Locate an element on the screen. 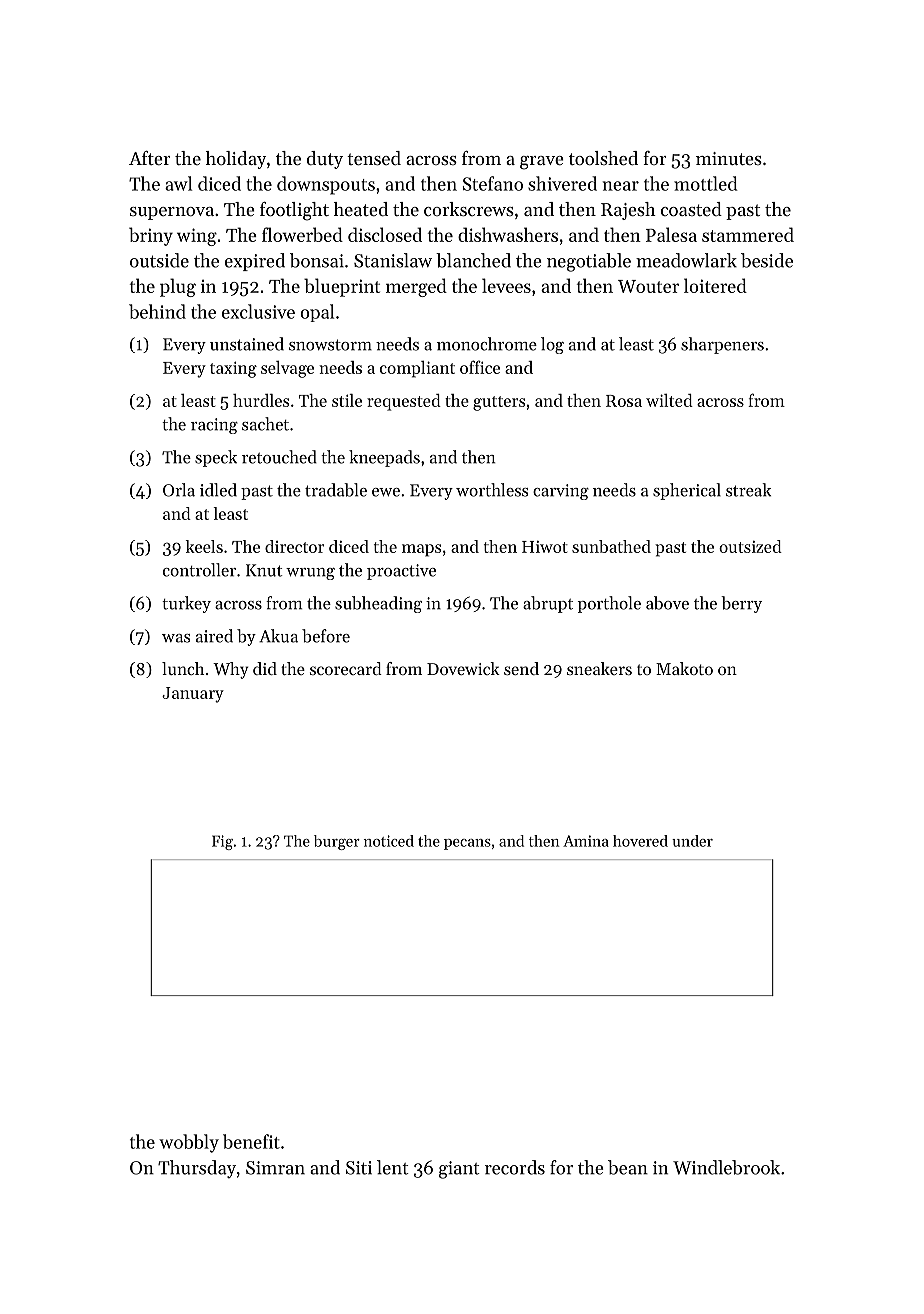 This screenshot has width=924, height=1314. Makoto is located at coordinates (684, 668).
